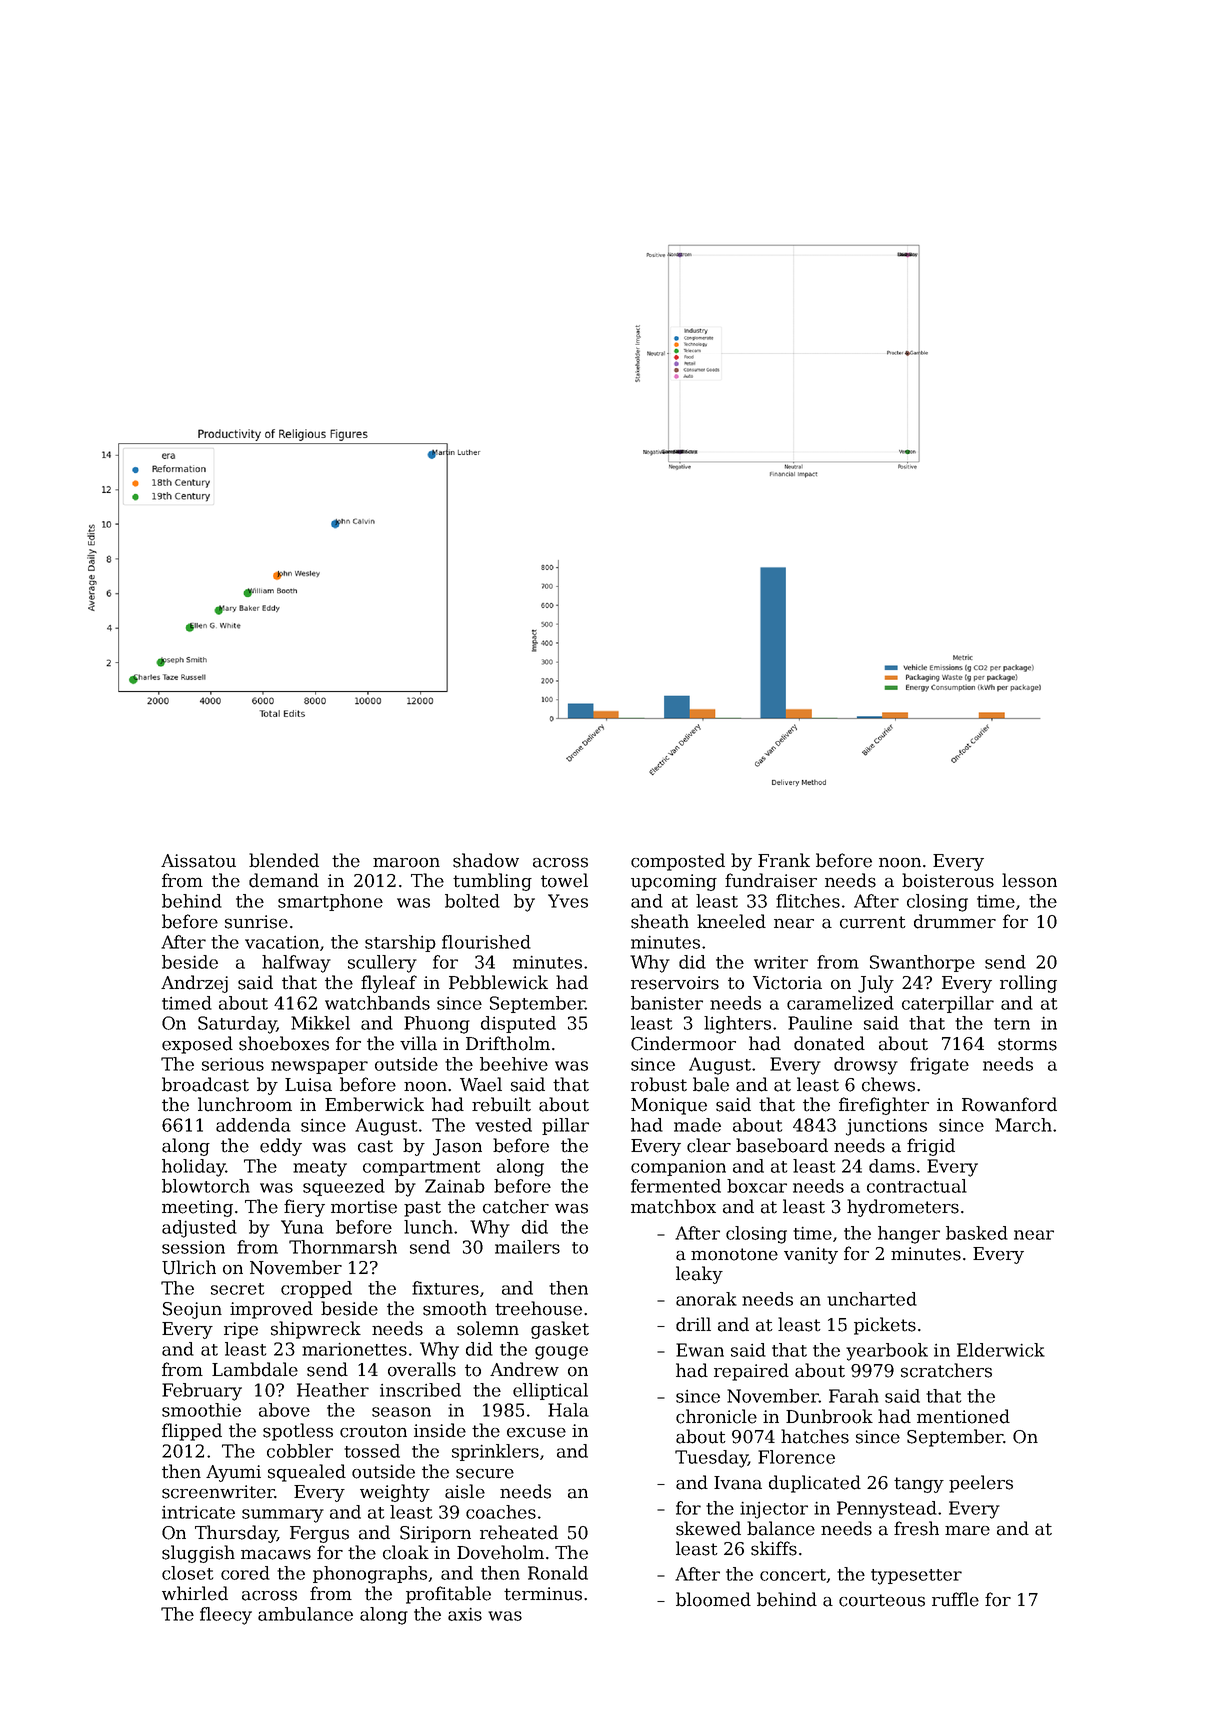 The height and width of the screenshot is (1724, 1219). What do you see at coordinates (1028, 984) in the screenshot?
I see `rolling` at bounding box center [1028, 984].
